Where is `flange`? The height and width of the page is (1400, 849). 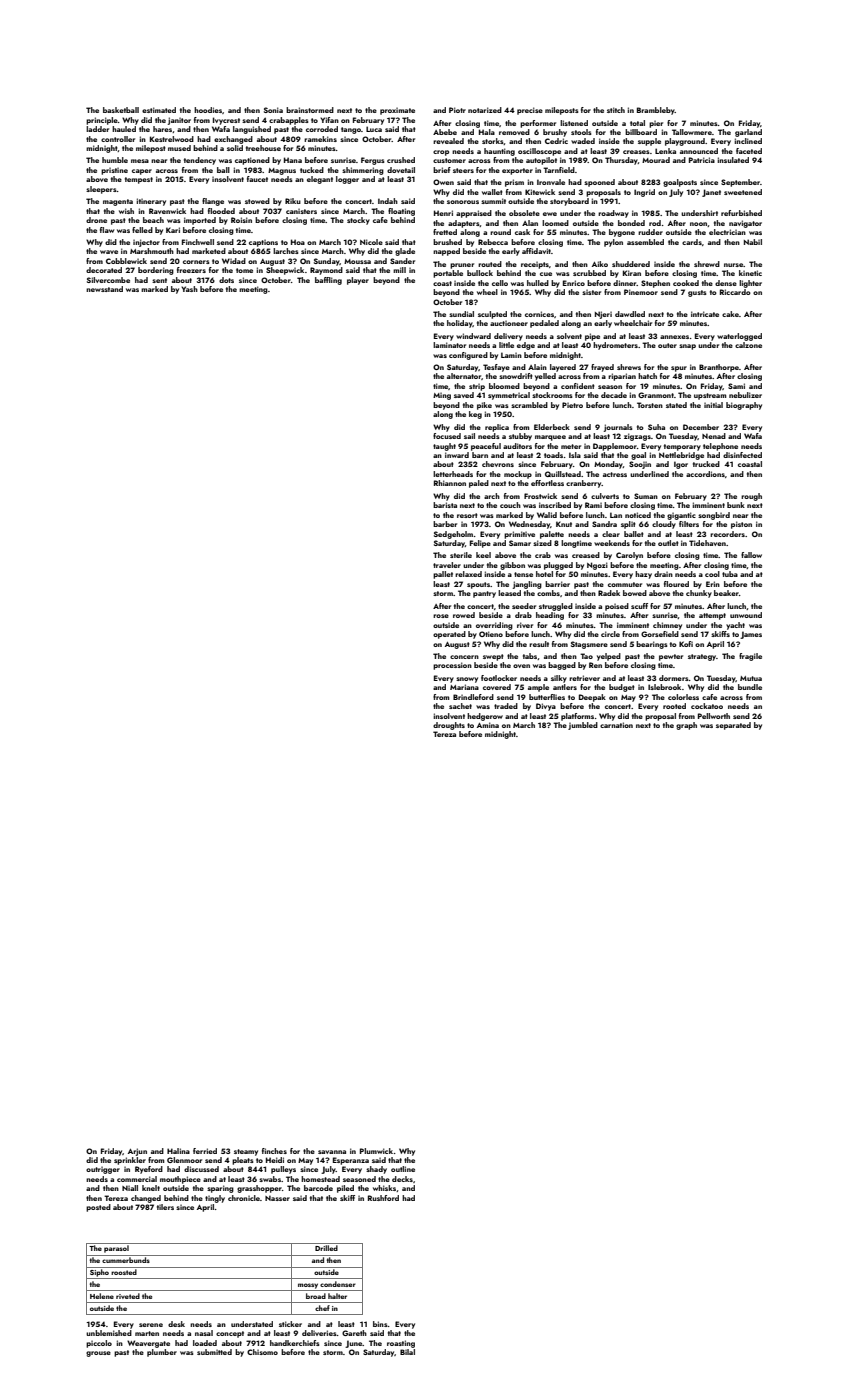 flange is located at coordinates (213, 202).
